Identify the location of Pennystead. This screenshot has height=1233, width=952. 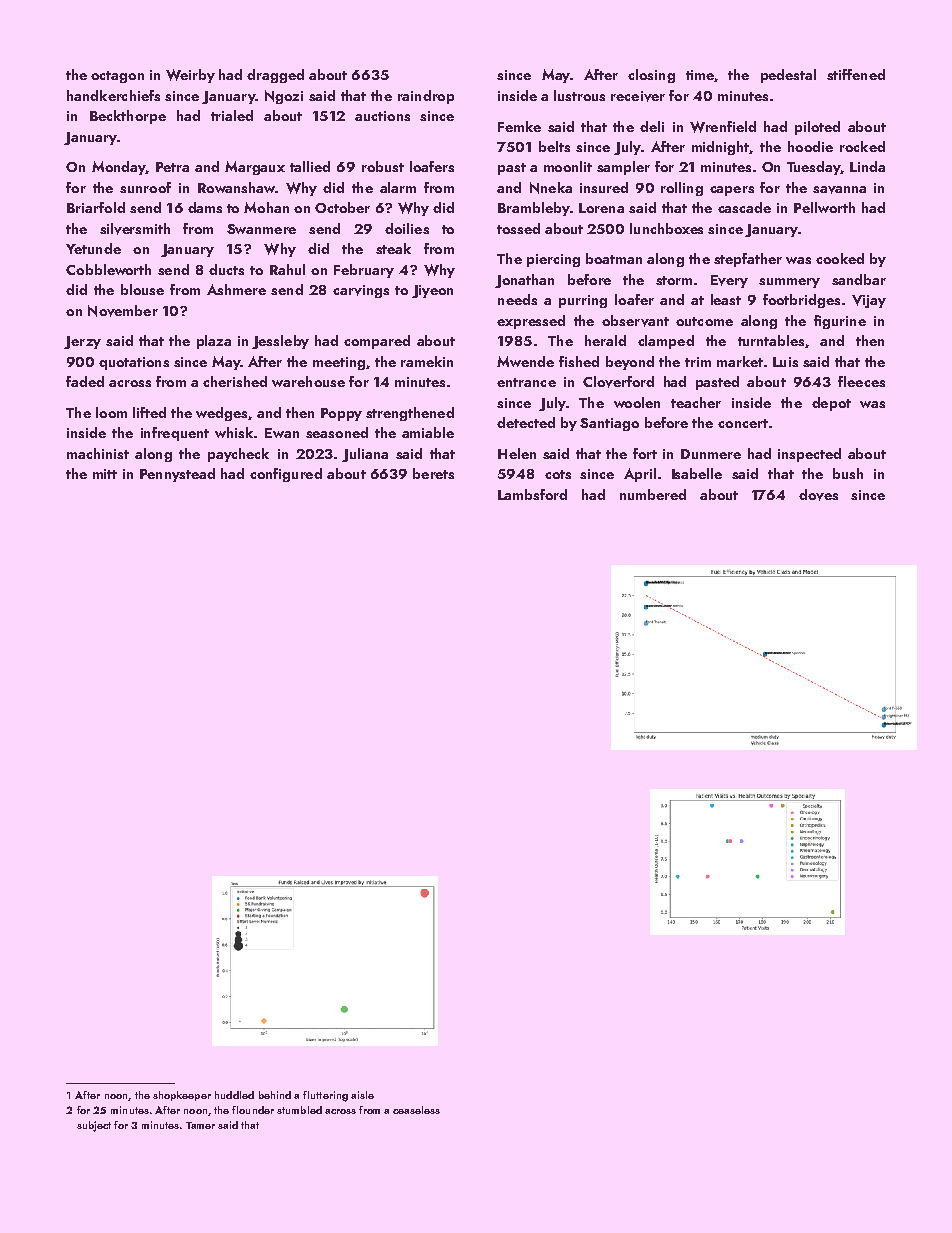
(177, 475).
